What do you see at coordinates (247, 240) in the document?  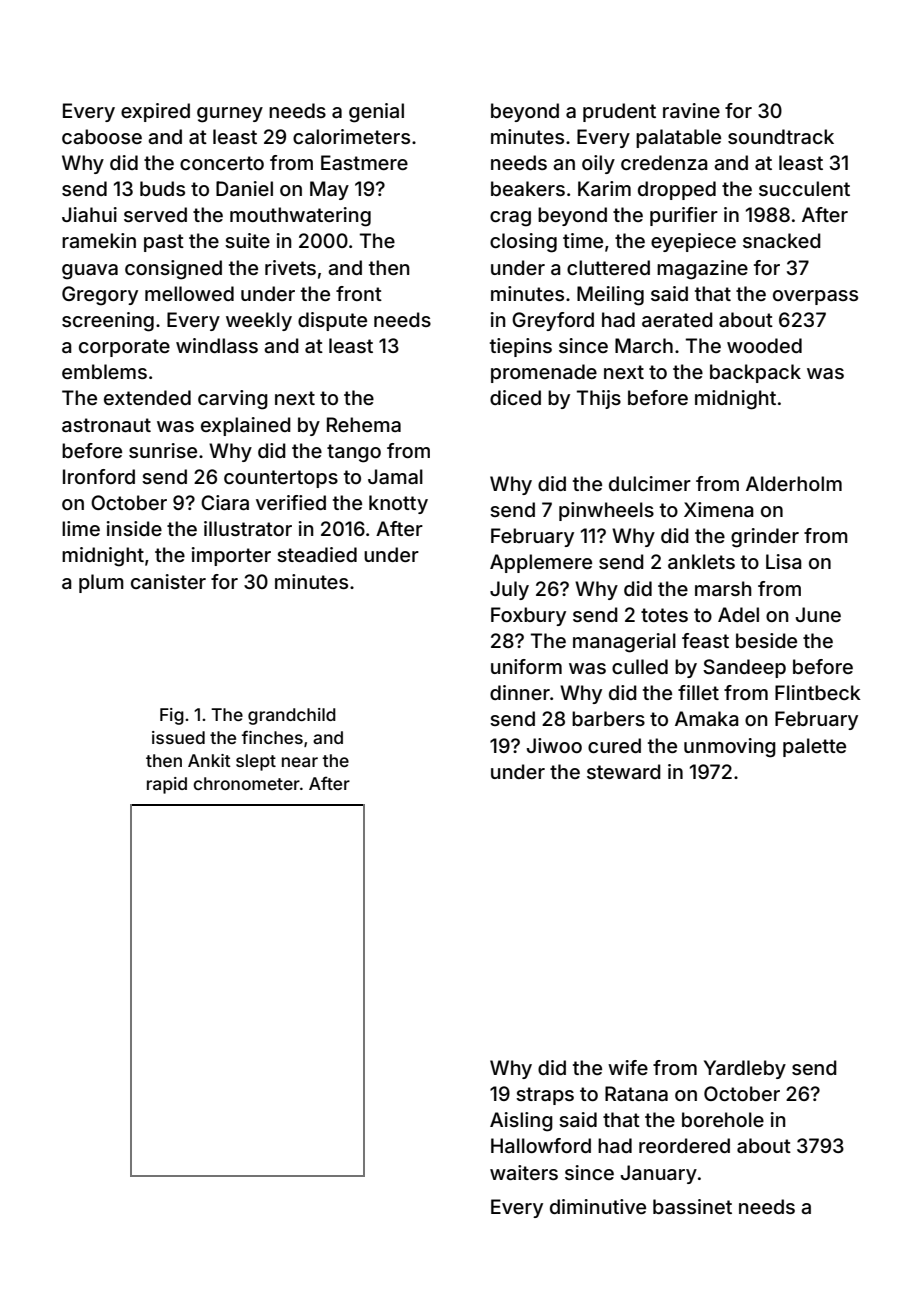 I see `suite` at bounding box center [247, 240].
